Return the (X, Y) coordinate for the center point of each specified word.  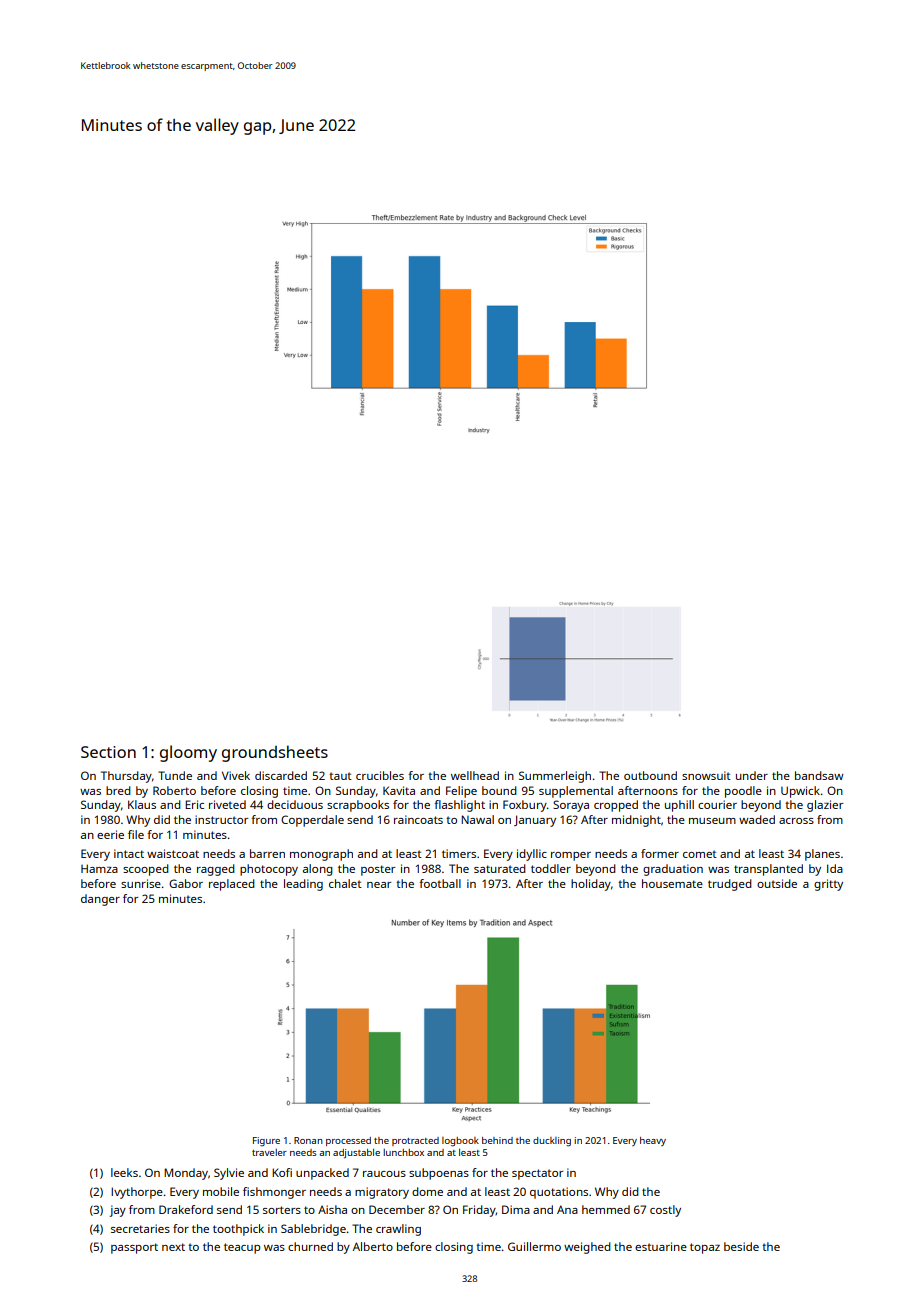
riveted (227, 804)
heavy (653, 1141)
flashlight (459, 806)
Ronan (308, 1140)
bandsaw (819, 775)
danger (100, 900)
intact (129, 853)
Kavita (399, 790)
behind (497, 1140)
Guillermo (534, 1246)
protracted (415, 1141)
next (173, 1247)
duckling (552, 1142)
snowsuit (706, 775)
